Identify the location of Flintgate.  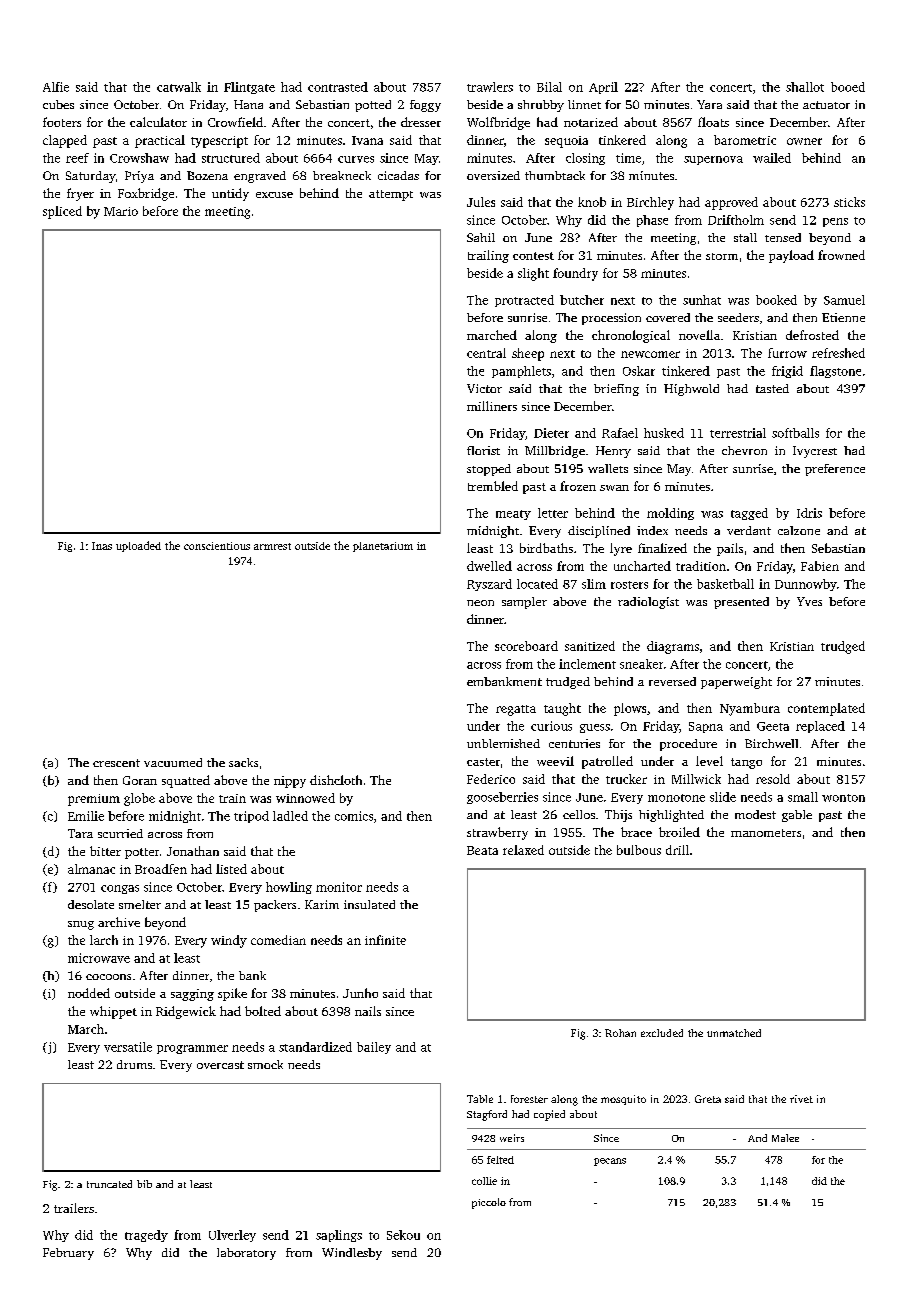
(249, 88).
